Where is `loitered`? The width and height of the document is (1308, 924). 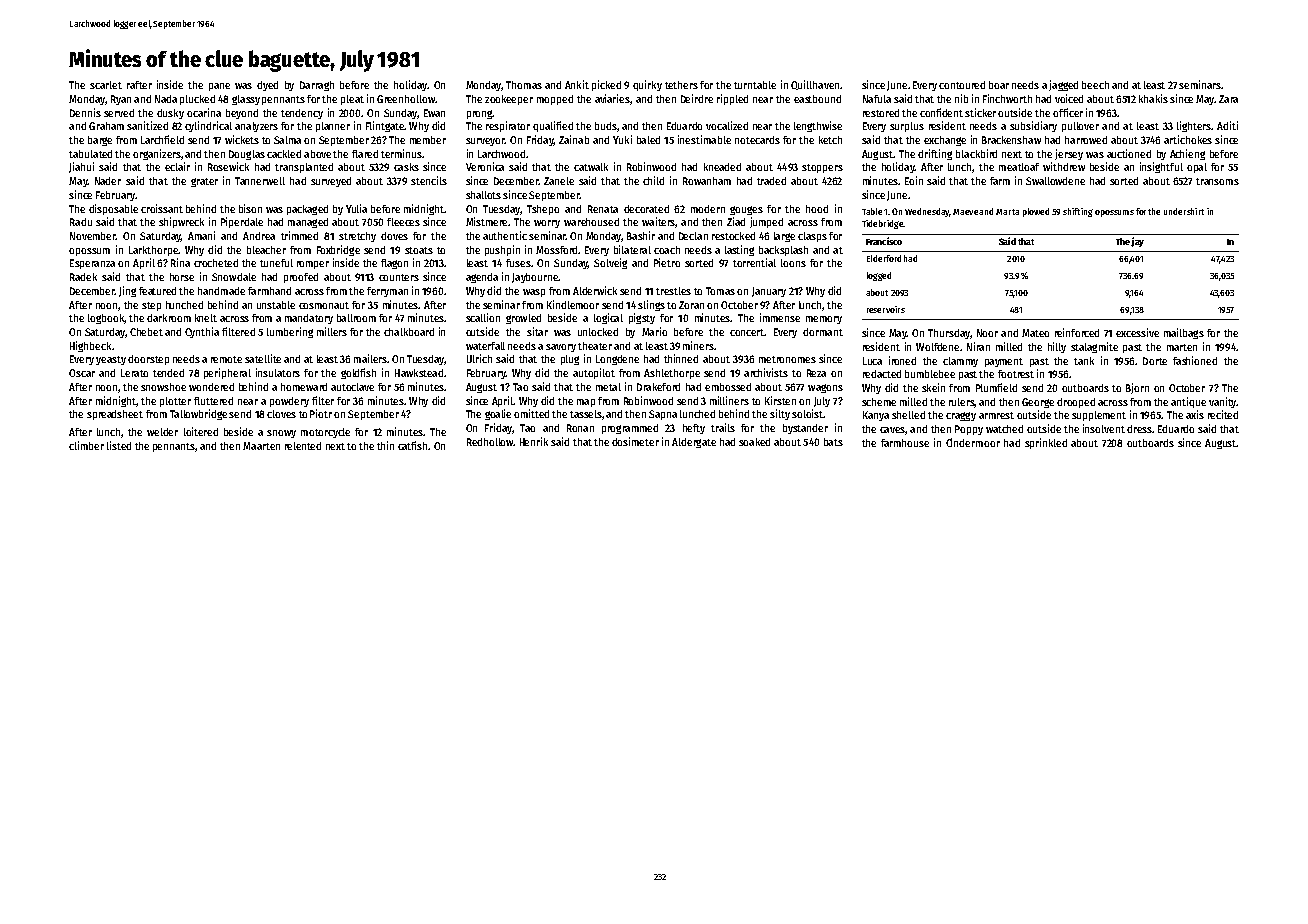
loitered is located at coordinates (201, 431).
